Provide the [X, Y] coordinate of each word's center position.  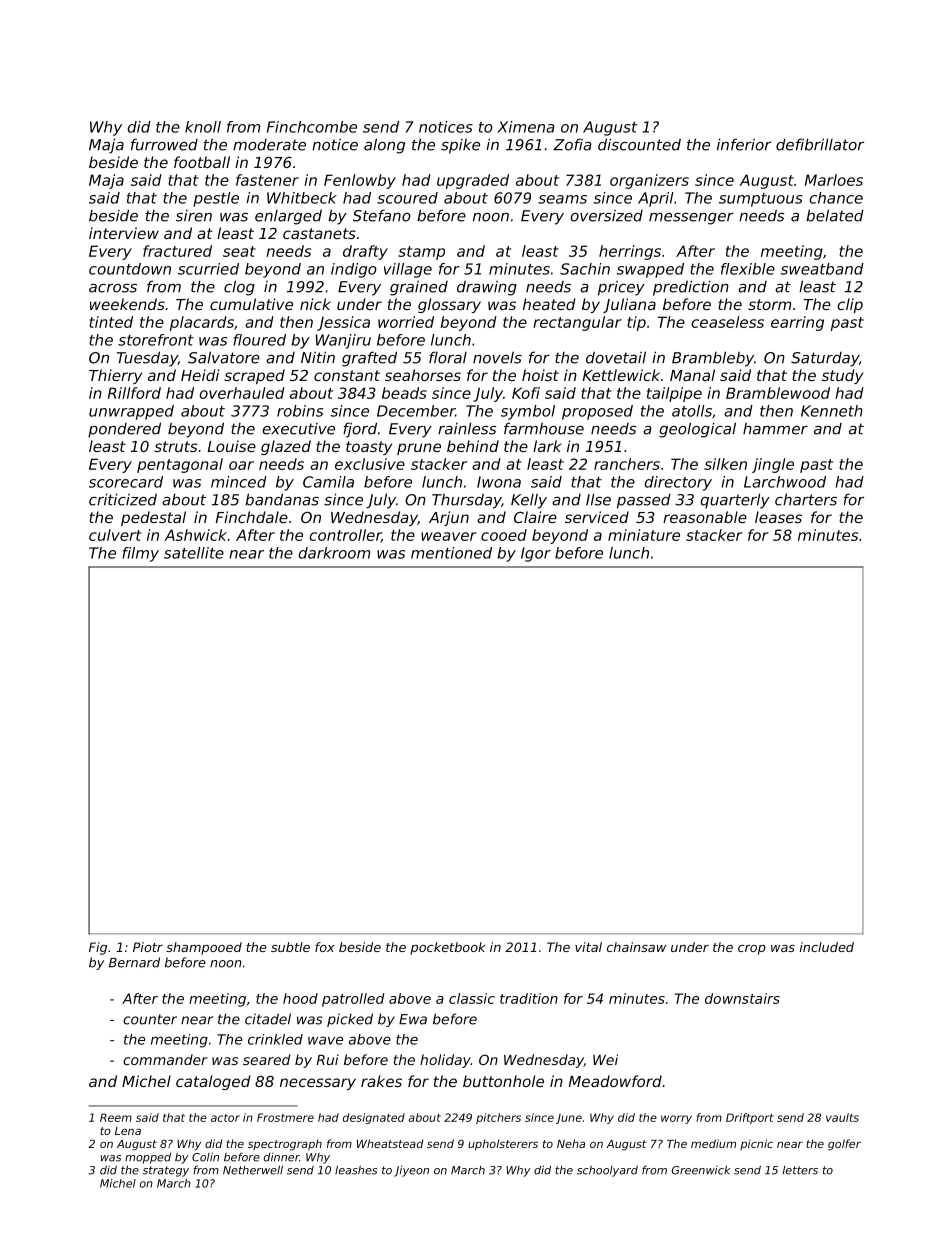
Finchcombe [312, 127]
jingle [773, 465]
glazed [286, 447]
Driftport [750, 1118]
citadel [268, 1019]
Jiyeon [411, 1171]
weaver [449, 536]
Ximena [526, 127]
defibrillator [820, 144]
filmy [140, 554]
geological [697, 430]
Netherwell [253, 1170]
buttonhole [503, 1081]
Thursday [467, 501]
